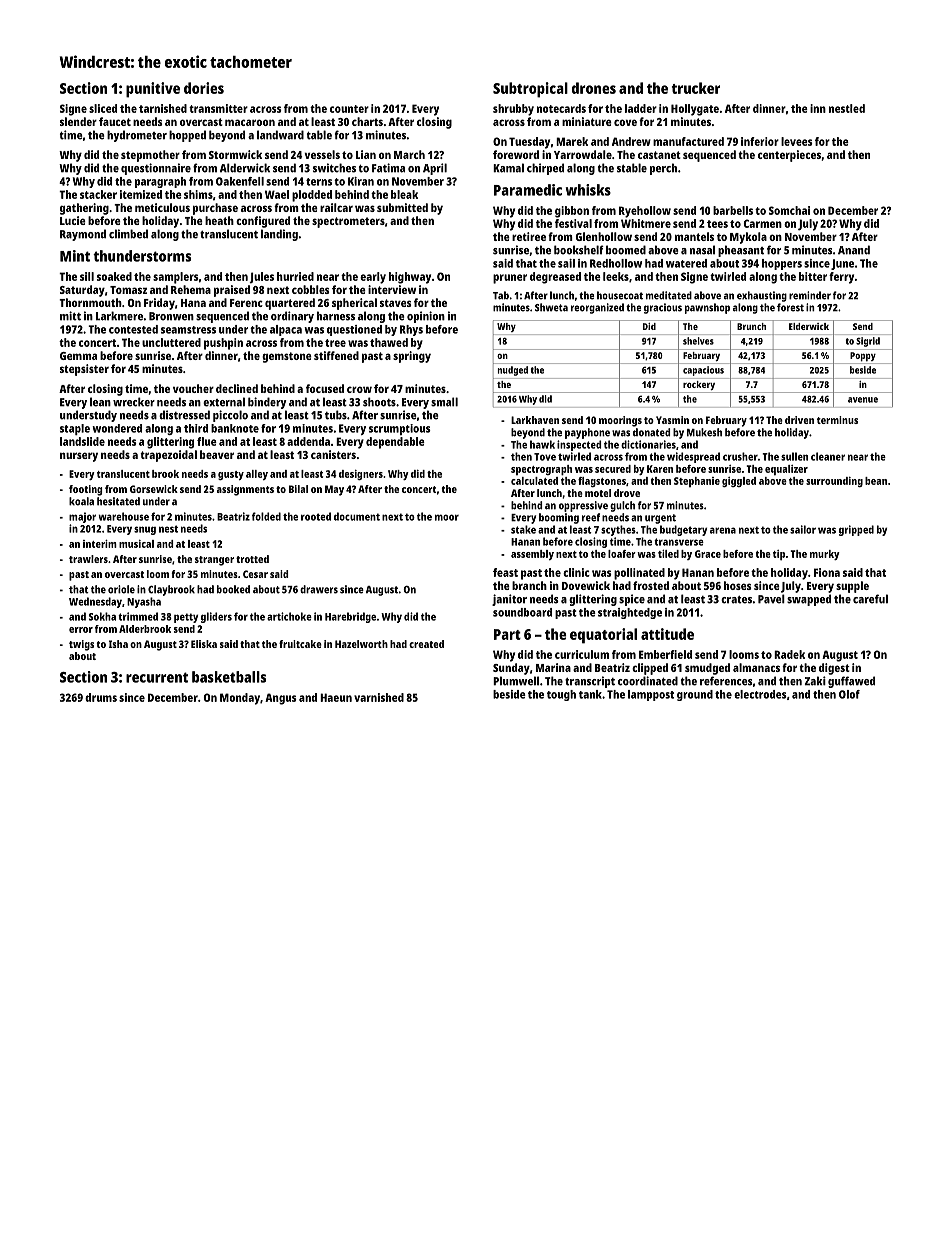 The height and width of the screenshot is (1233, 952). I want to click on housecoat, so click(620, 295).
